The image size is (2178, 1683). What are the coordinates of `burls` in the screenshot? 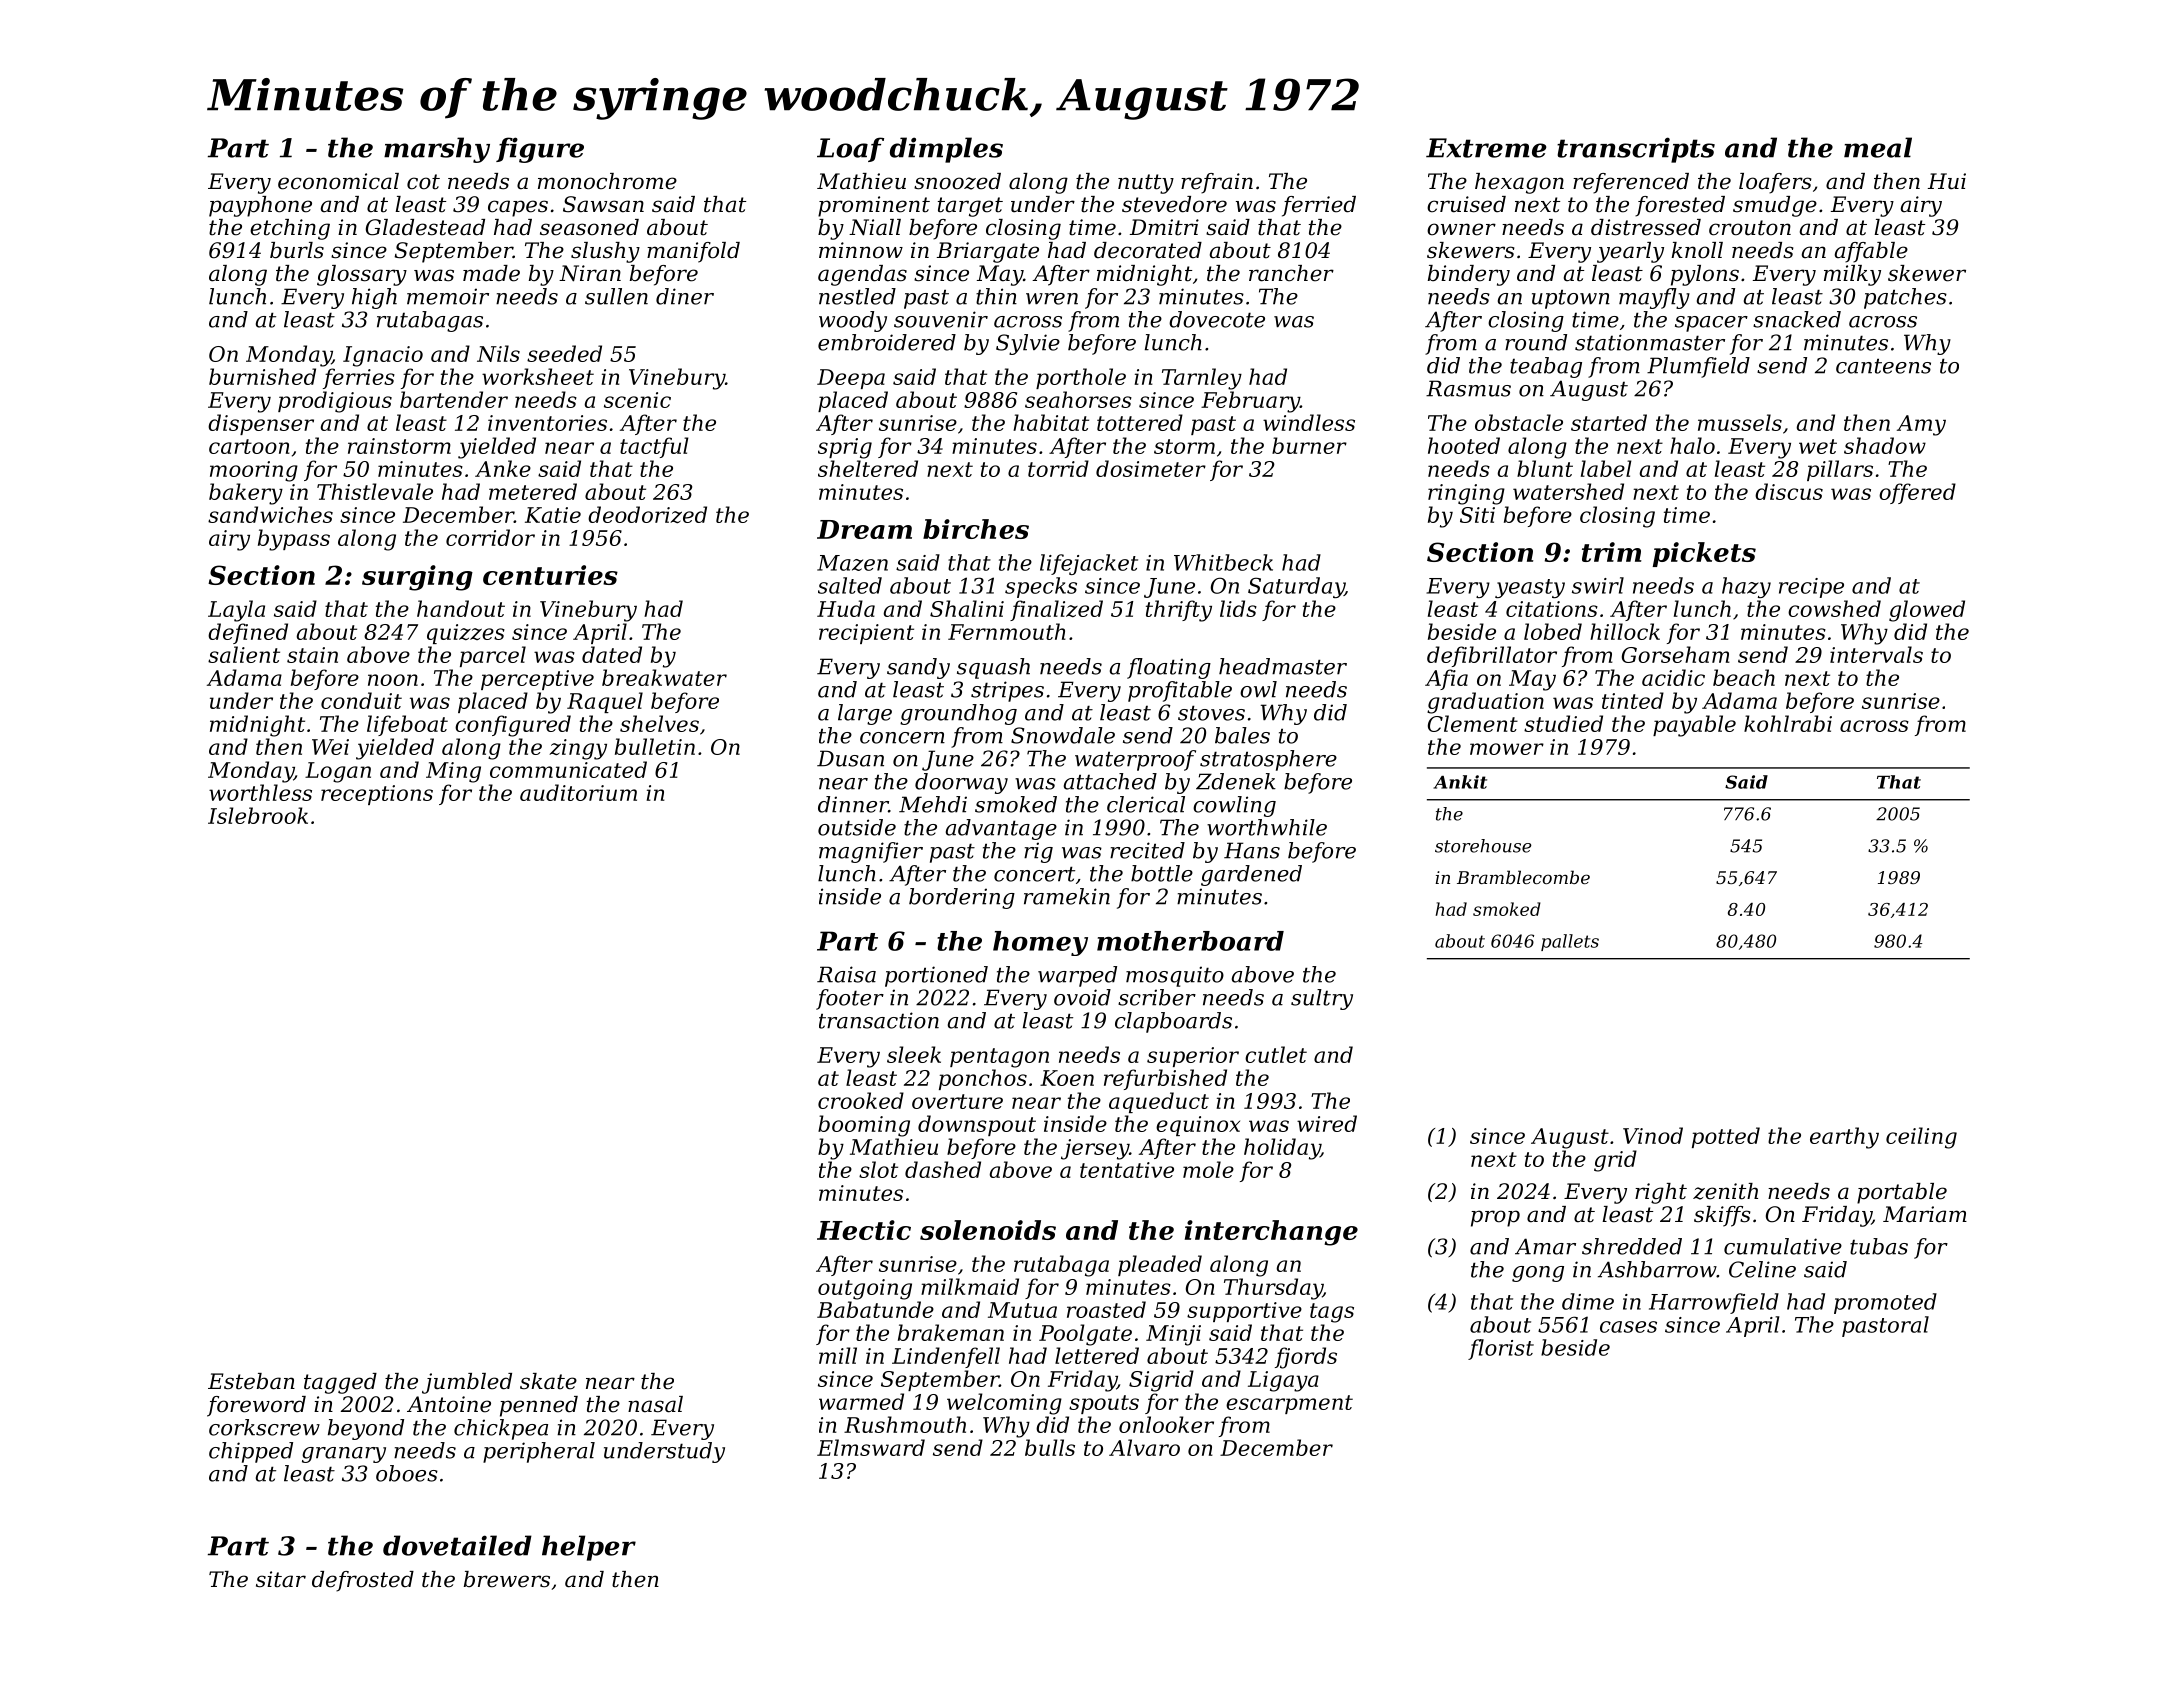 It's located at (297, 250).
